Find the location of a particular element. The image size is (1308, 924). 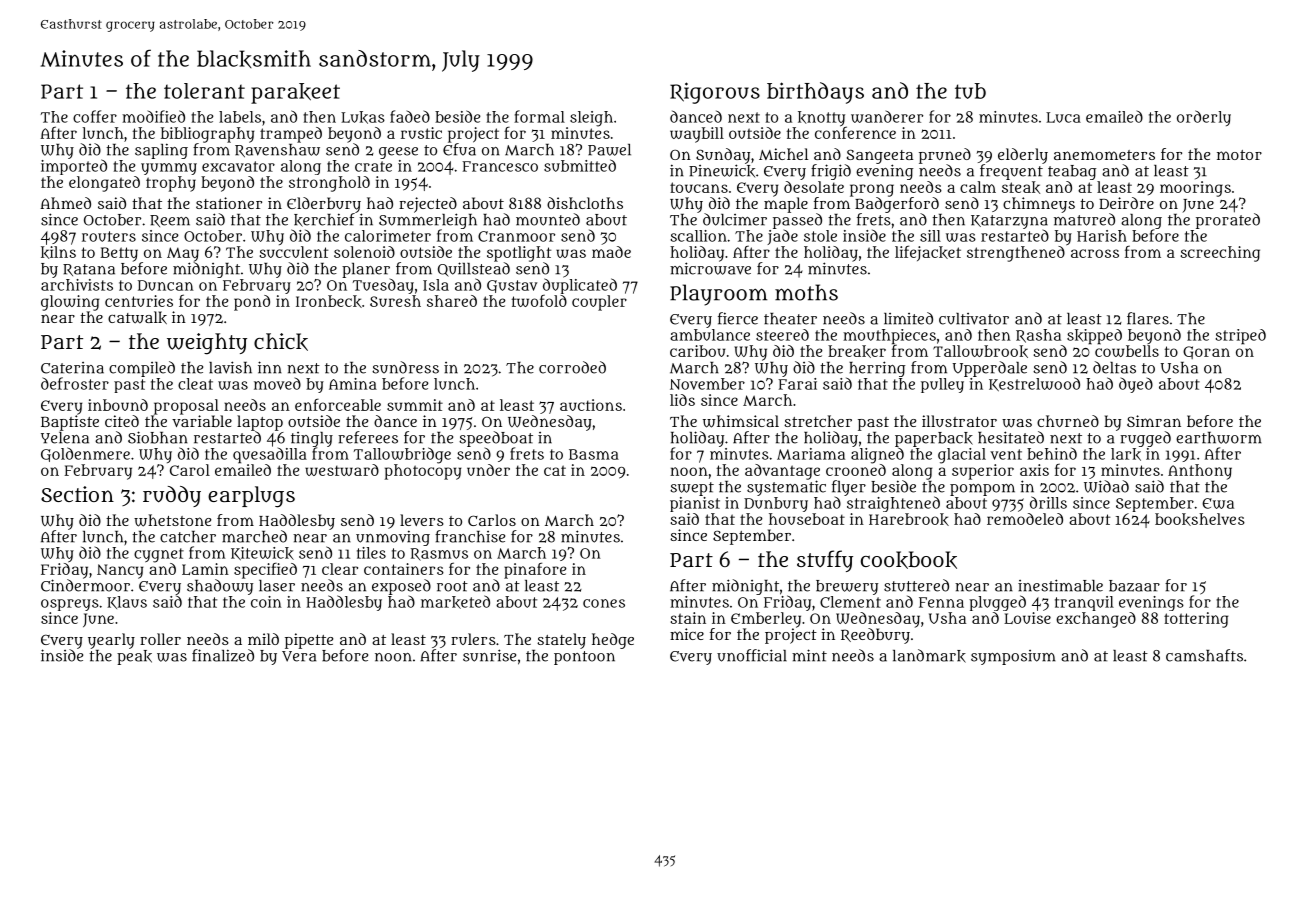

elderly is located at coordinates (1023, 156).
